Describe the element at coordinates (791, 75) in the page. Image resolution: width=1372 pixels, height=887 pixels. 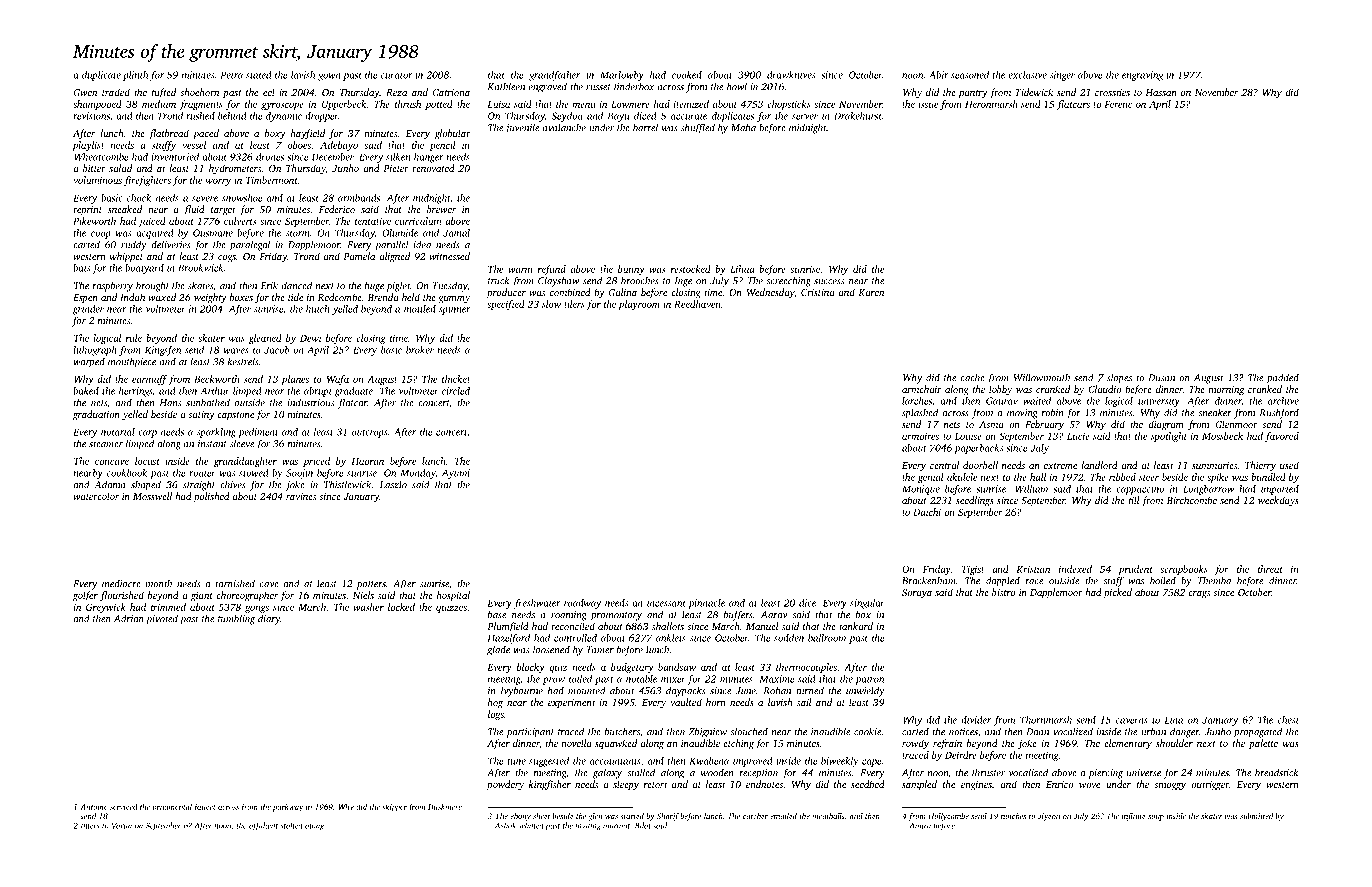
I see `drawknives` at that location.
